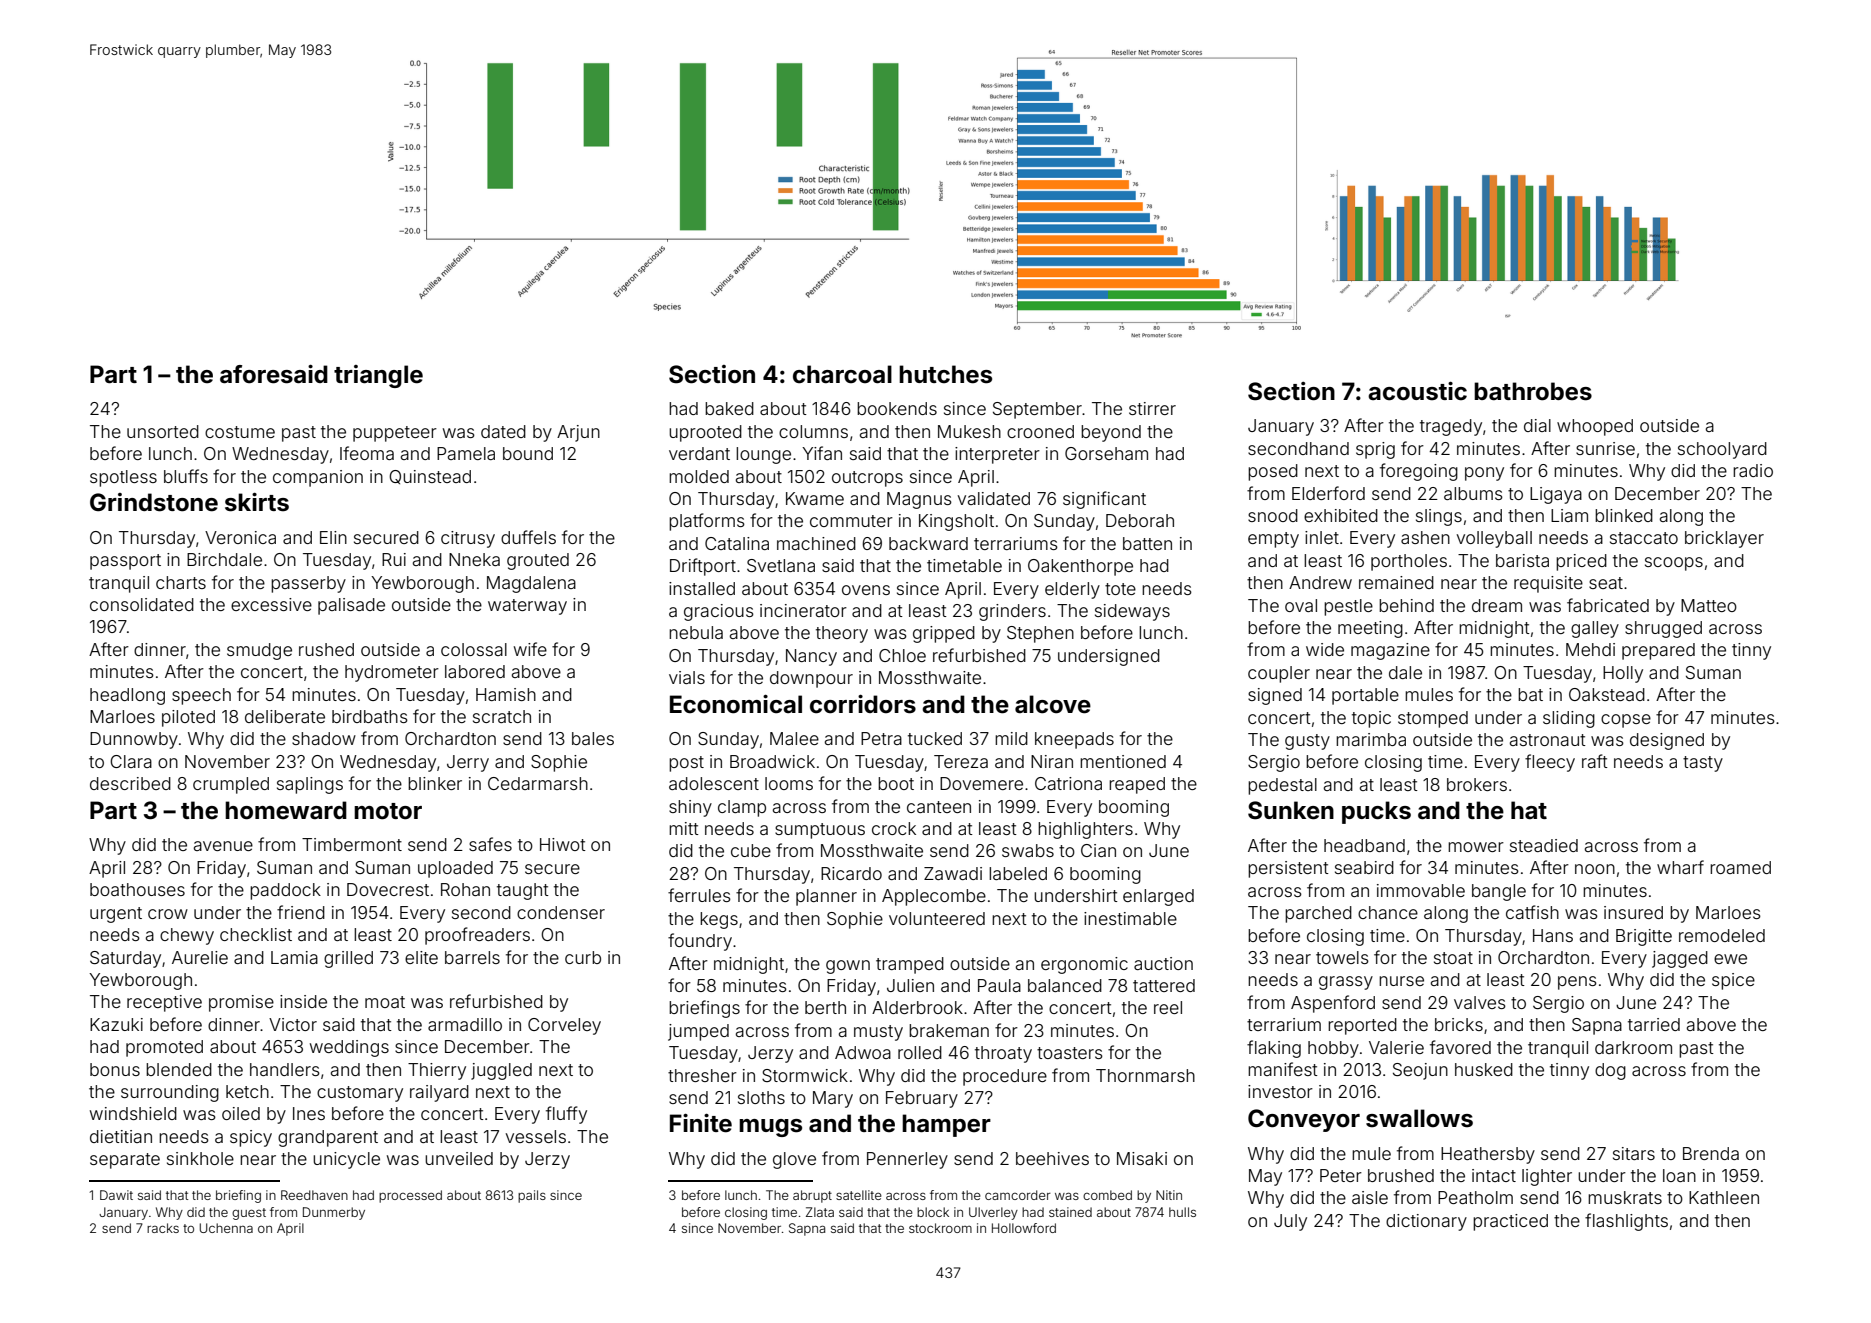 This document has height=1323, width=1871. What do you see at coordinates (527, 607) in the document?
I see `waterway` at bounding box center [527, 607].
